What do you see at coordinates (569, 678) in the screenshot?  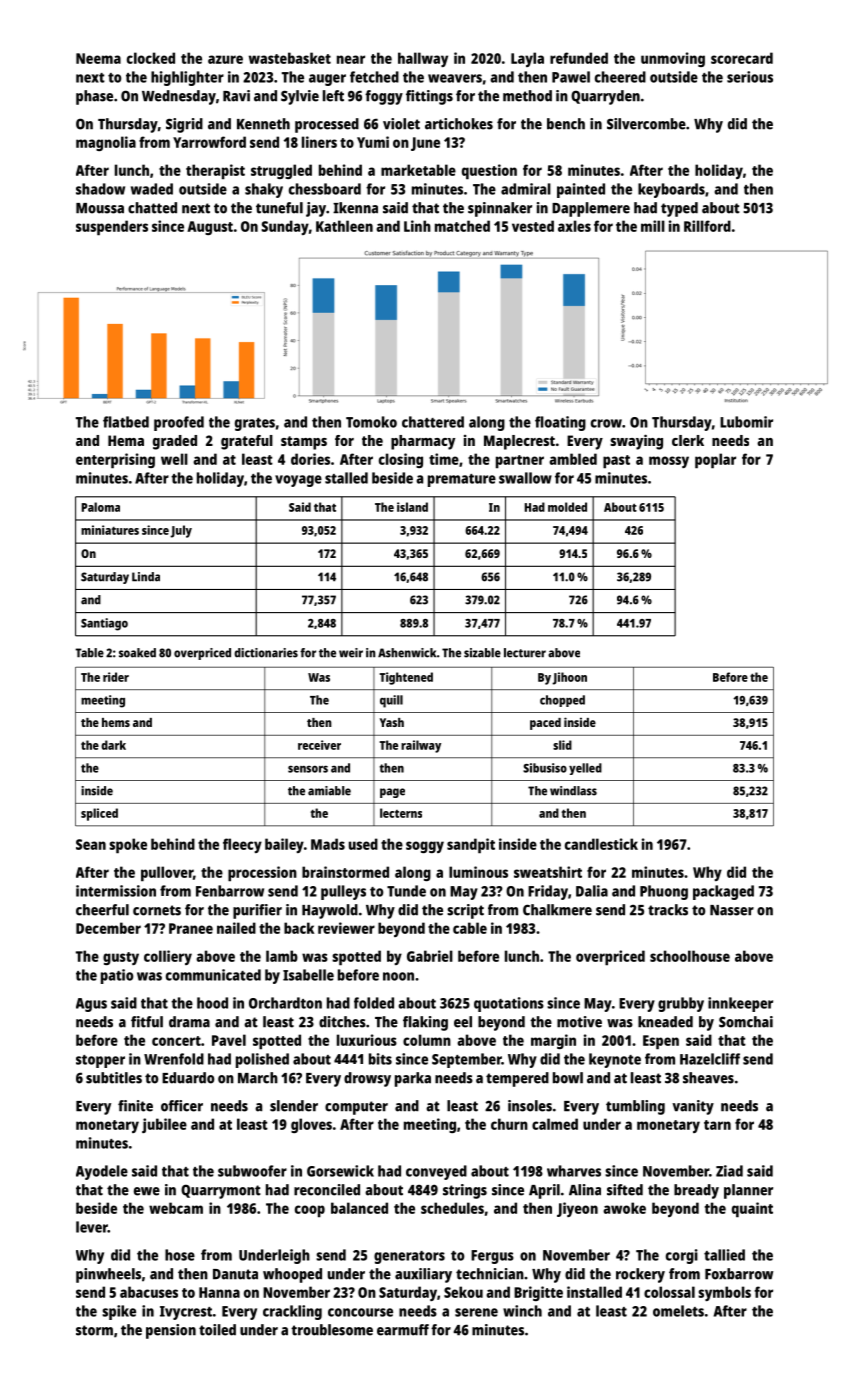 I see `Jihoon` at bounding box center [569, 678].
